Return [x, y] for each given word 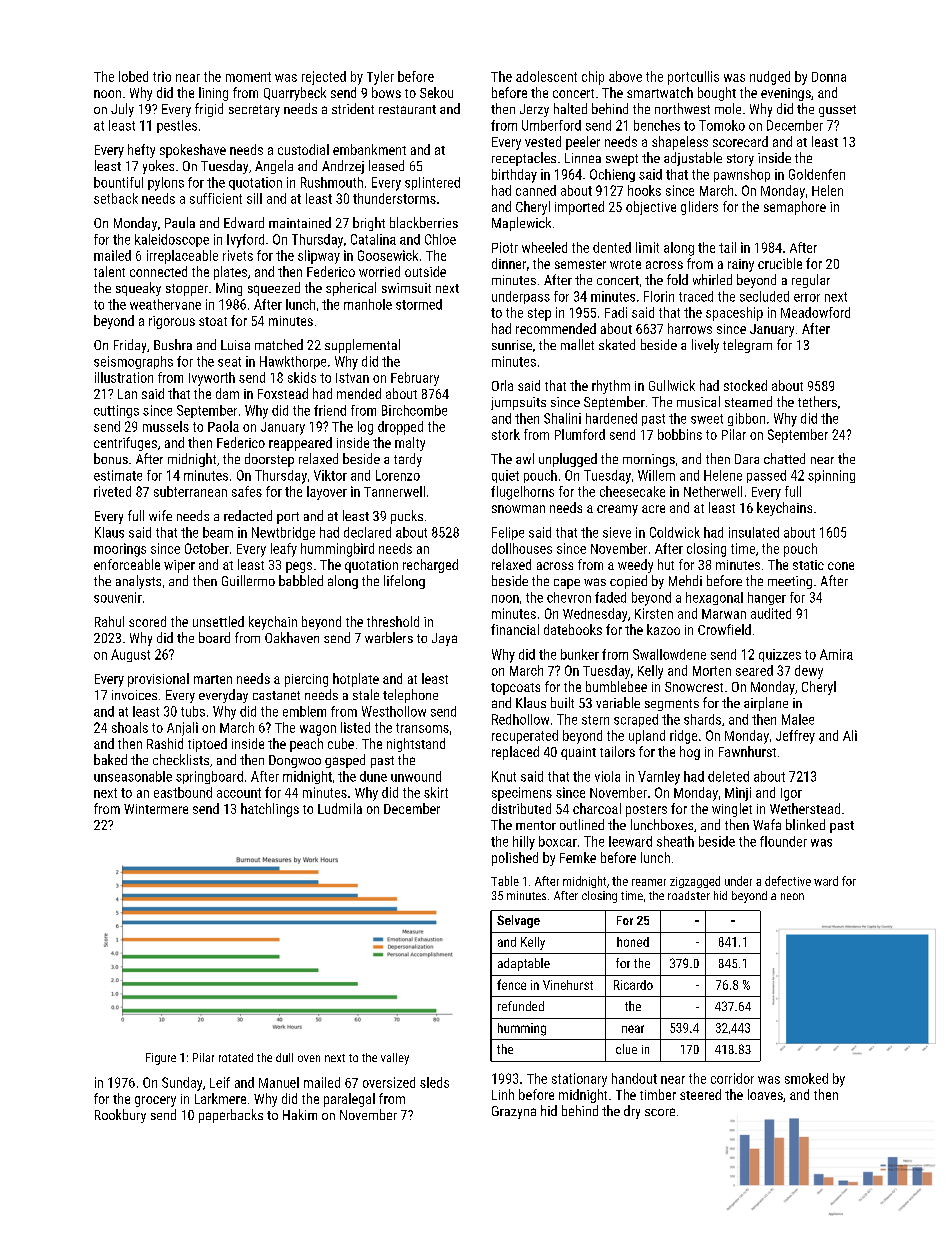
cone [841, 566]
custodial [303, 149]
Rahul [109, 621]
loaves [765, 1094]
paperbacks [231, 1116]
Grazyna [514, 1112]
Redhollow [520, 719]
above [625, 76]
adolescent [546, 76]
